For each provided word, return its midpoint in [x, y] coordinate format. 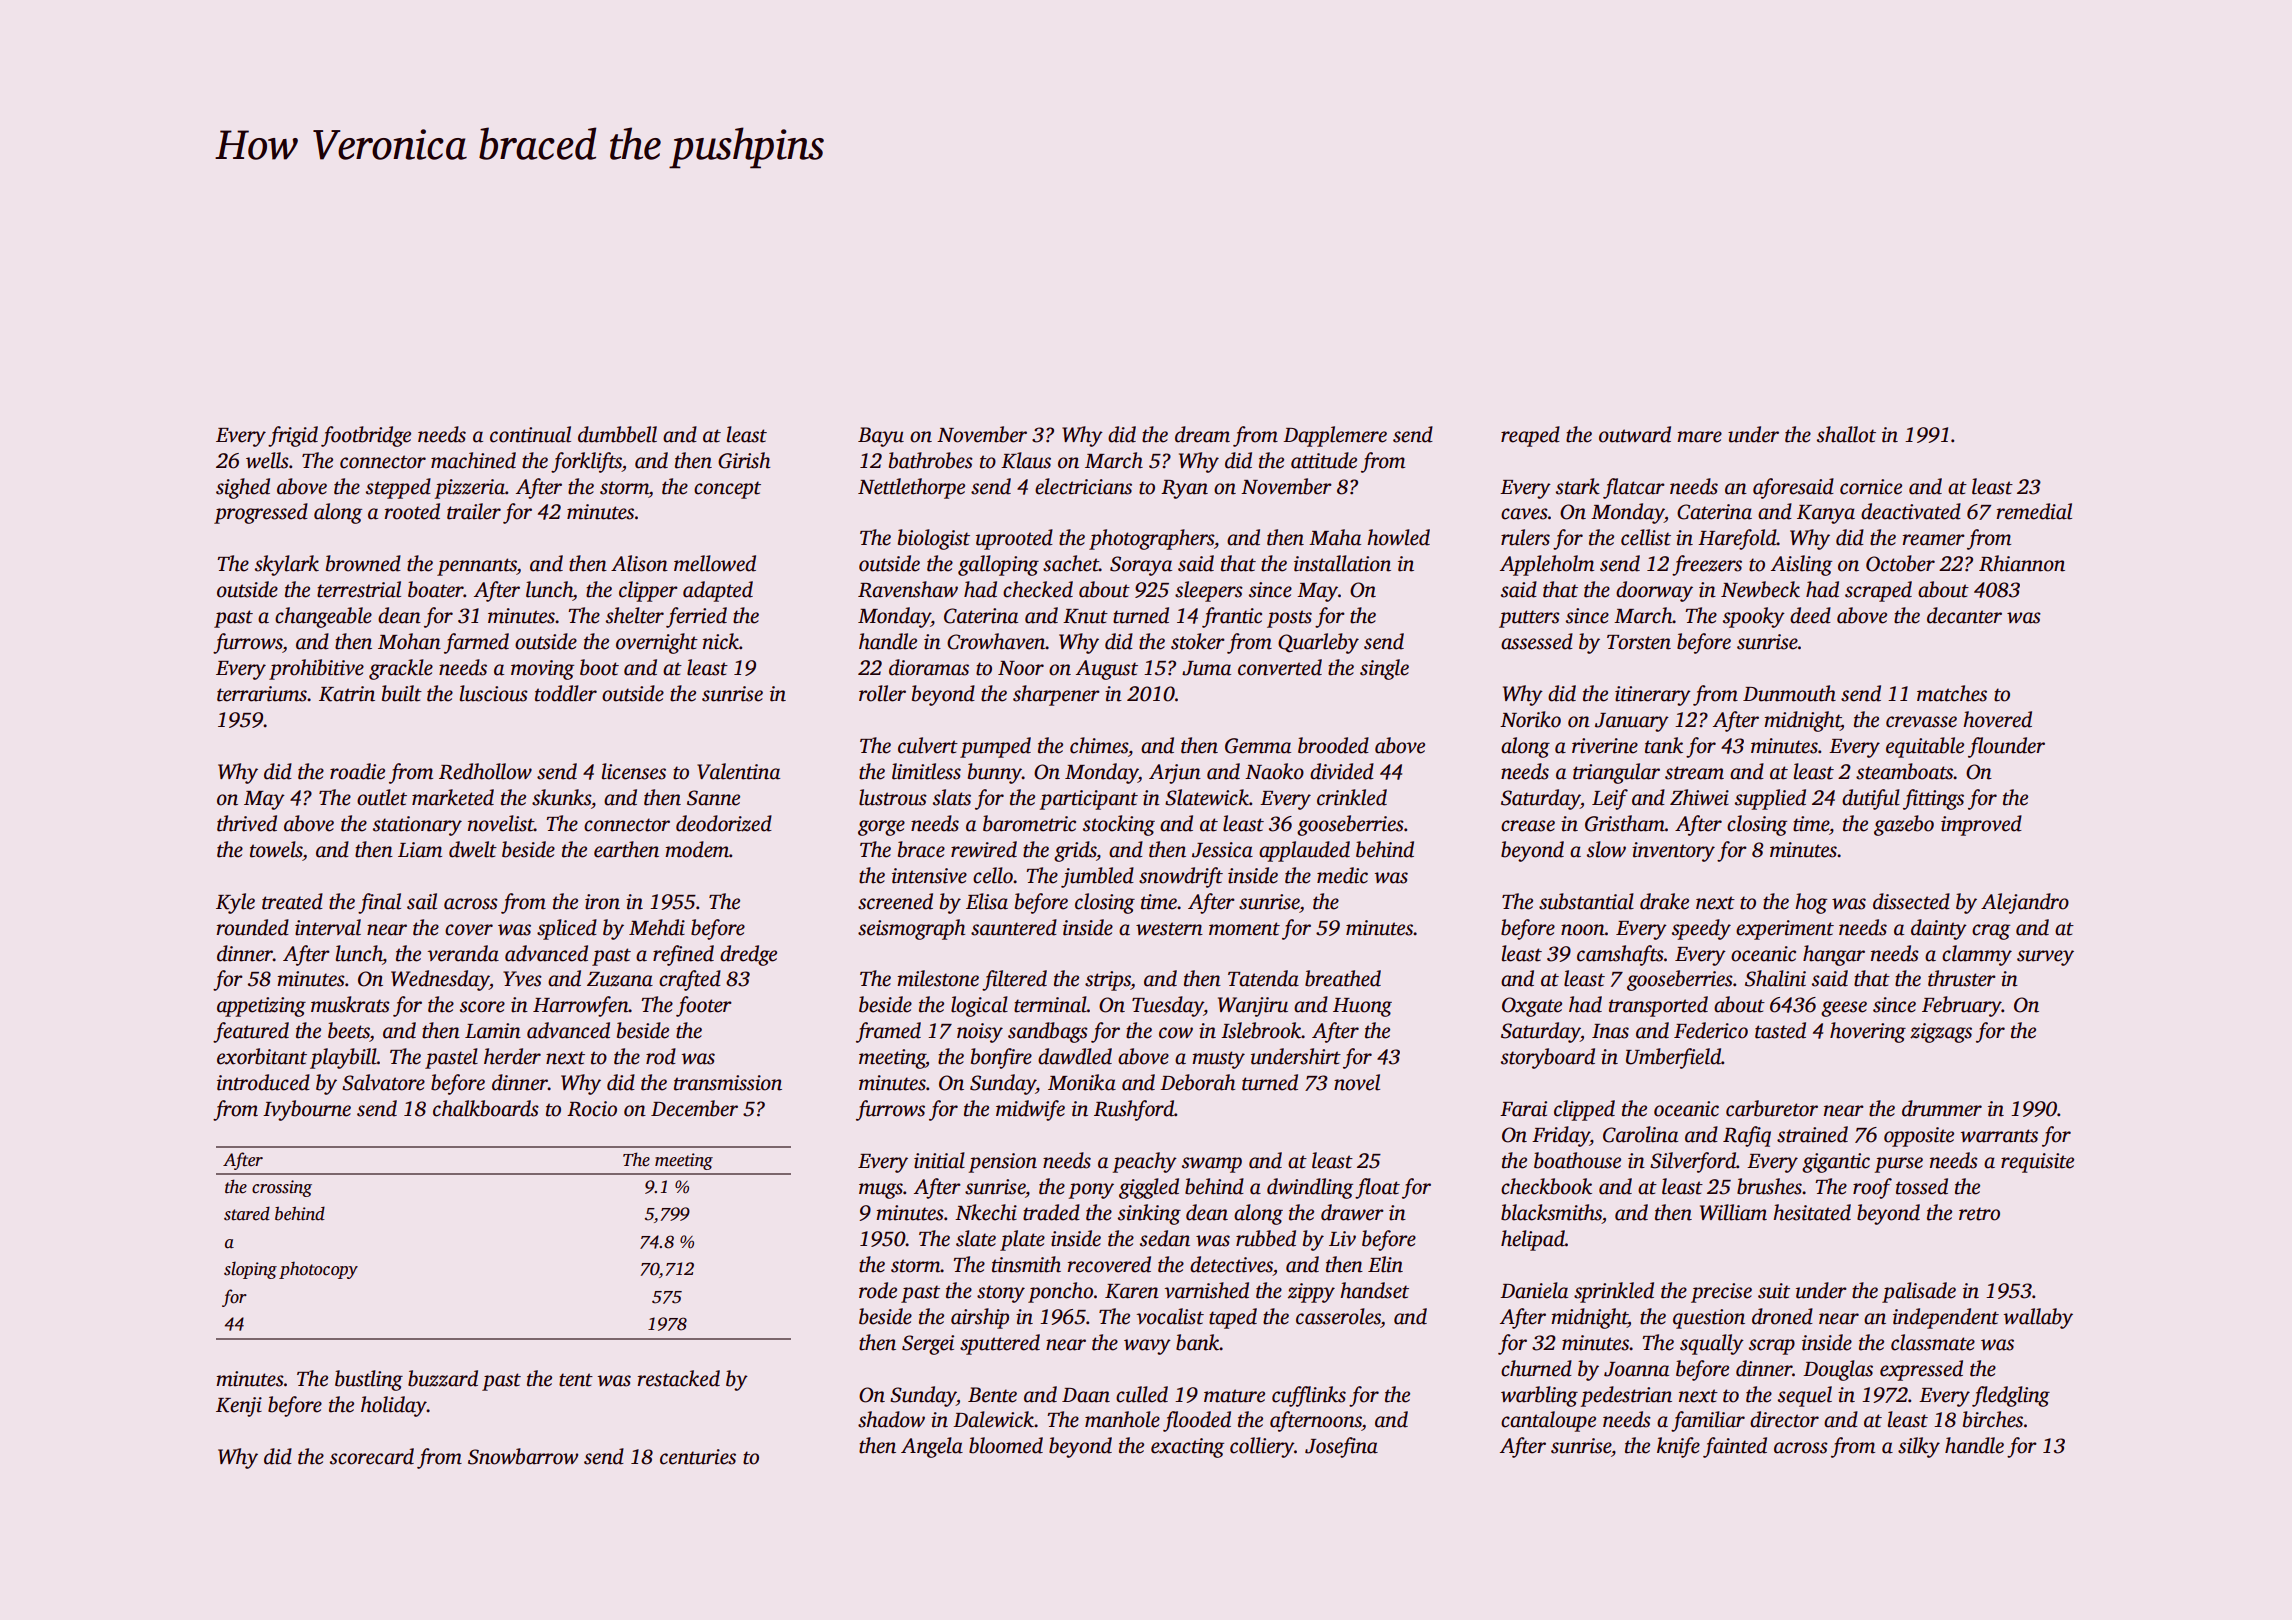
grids [1075, 851]
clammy [1977, 955]
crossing [282, 1188]
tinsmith [1026, 1264]
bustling [369, 1380]
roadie [357, 771]
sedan [1165, 1238]
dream [1202, 434]
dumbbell [617, 434]
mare [1699, 437]
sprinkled [1614, 1292]
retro [1979, 1214]
